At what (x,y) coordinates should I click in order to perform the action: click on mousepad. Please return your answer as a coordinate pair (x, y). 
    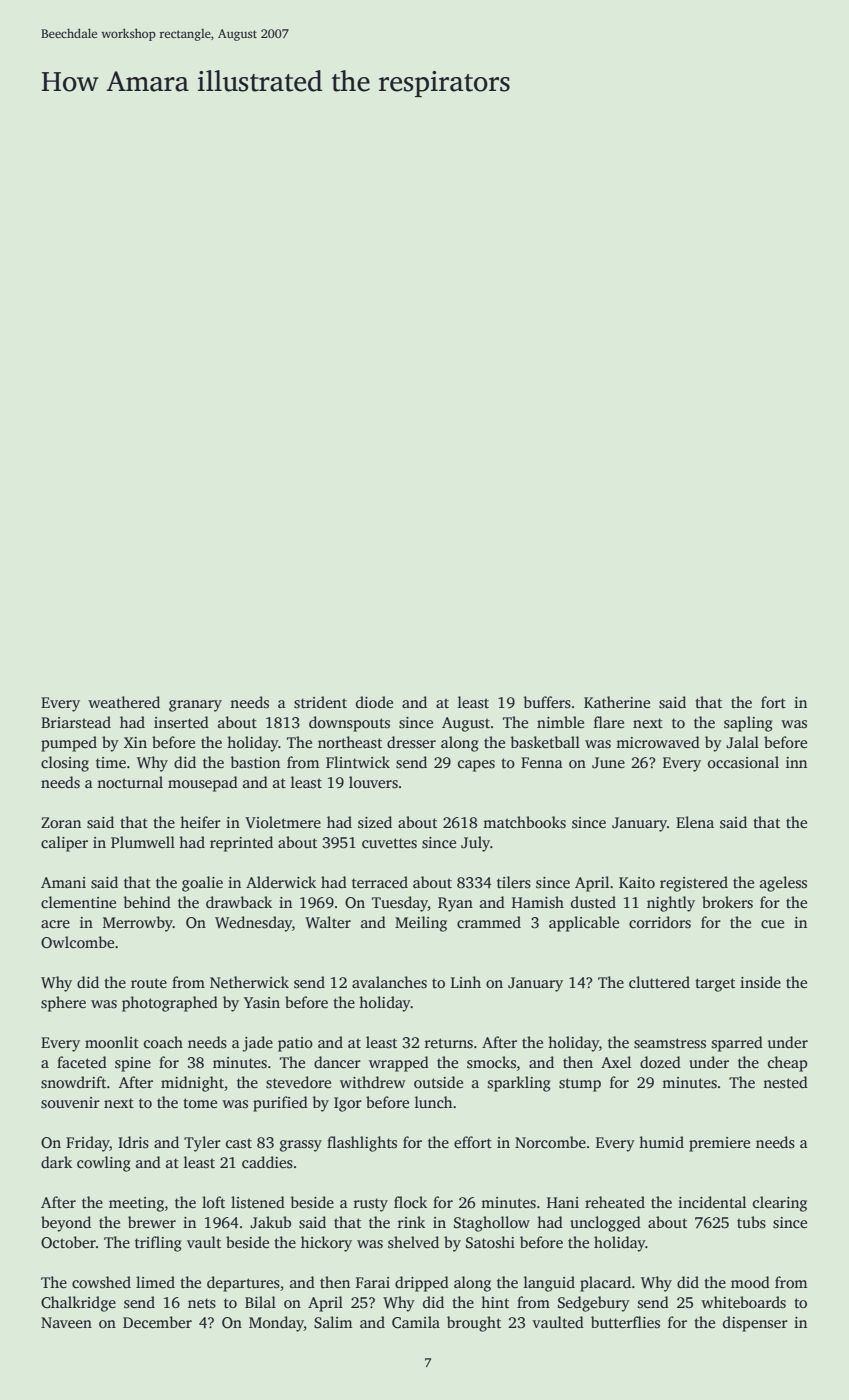
    Looking at the image, I should click on (203, 784).
